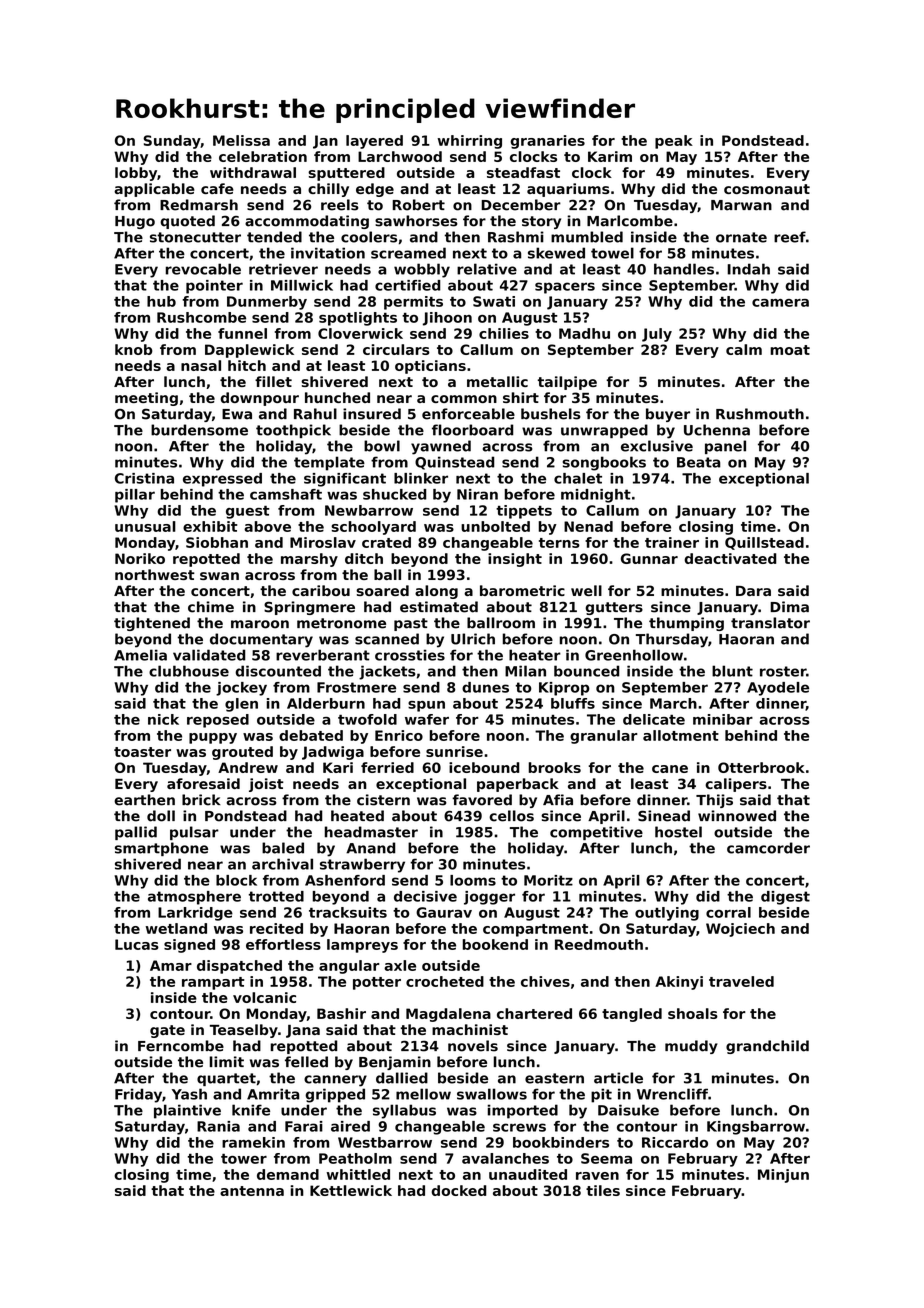 The image size is (924, 1308). I want to click on Marwan, so click(741, 205).
